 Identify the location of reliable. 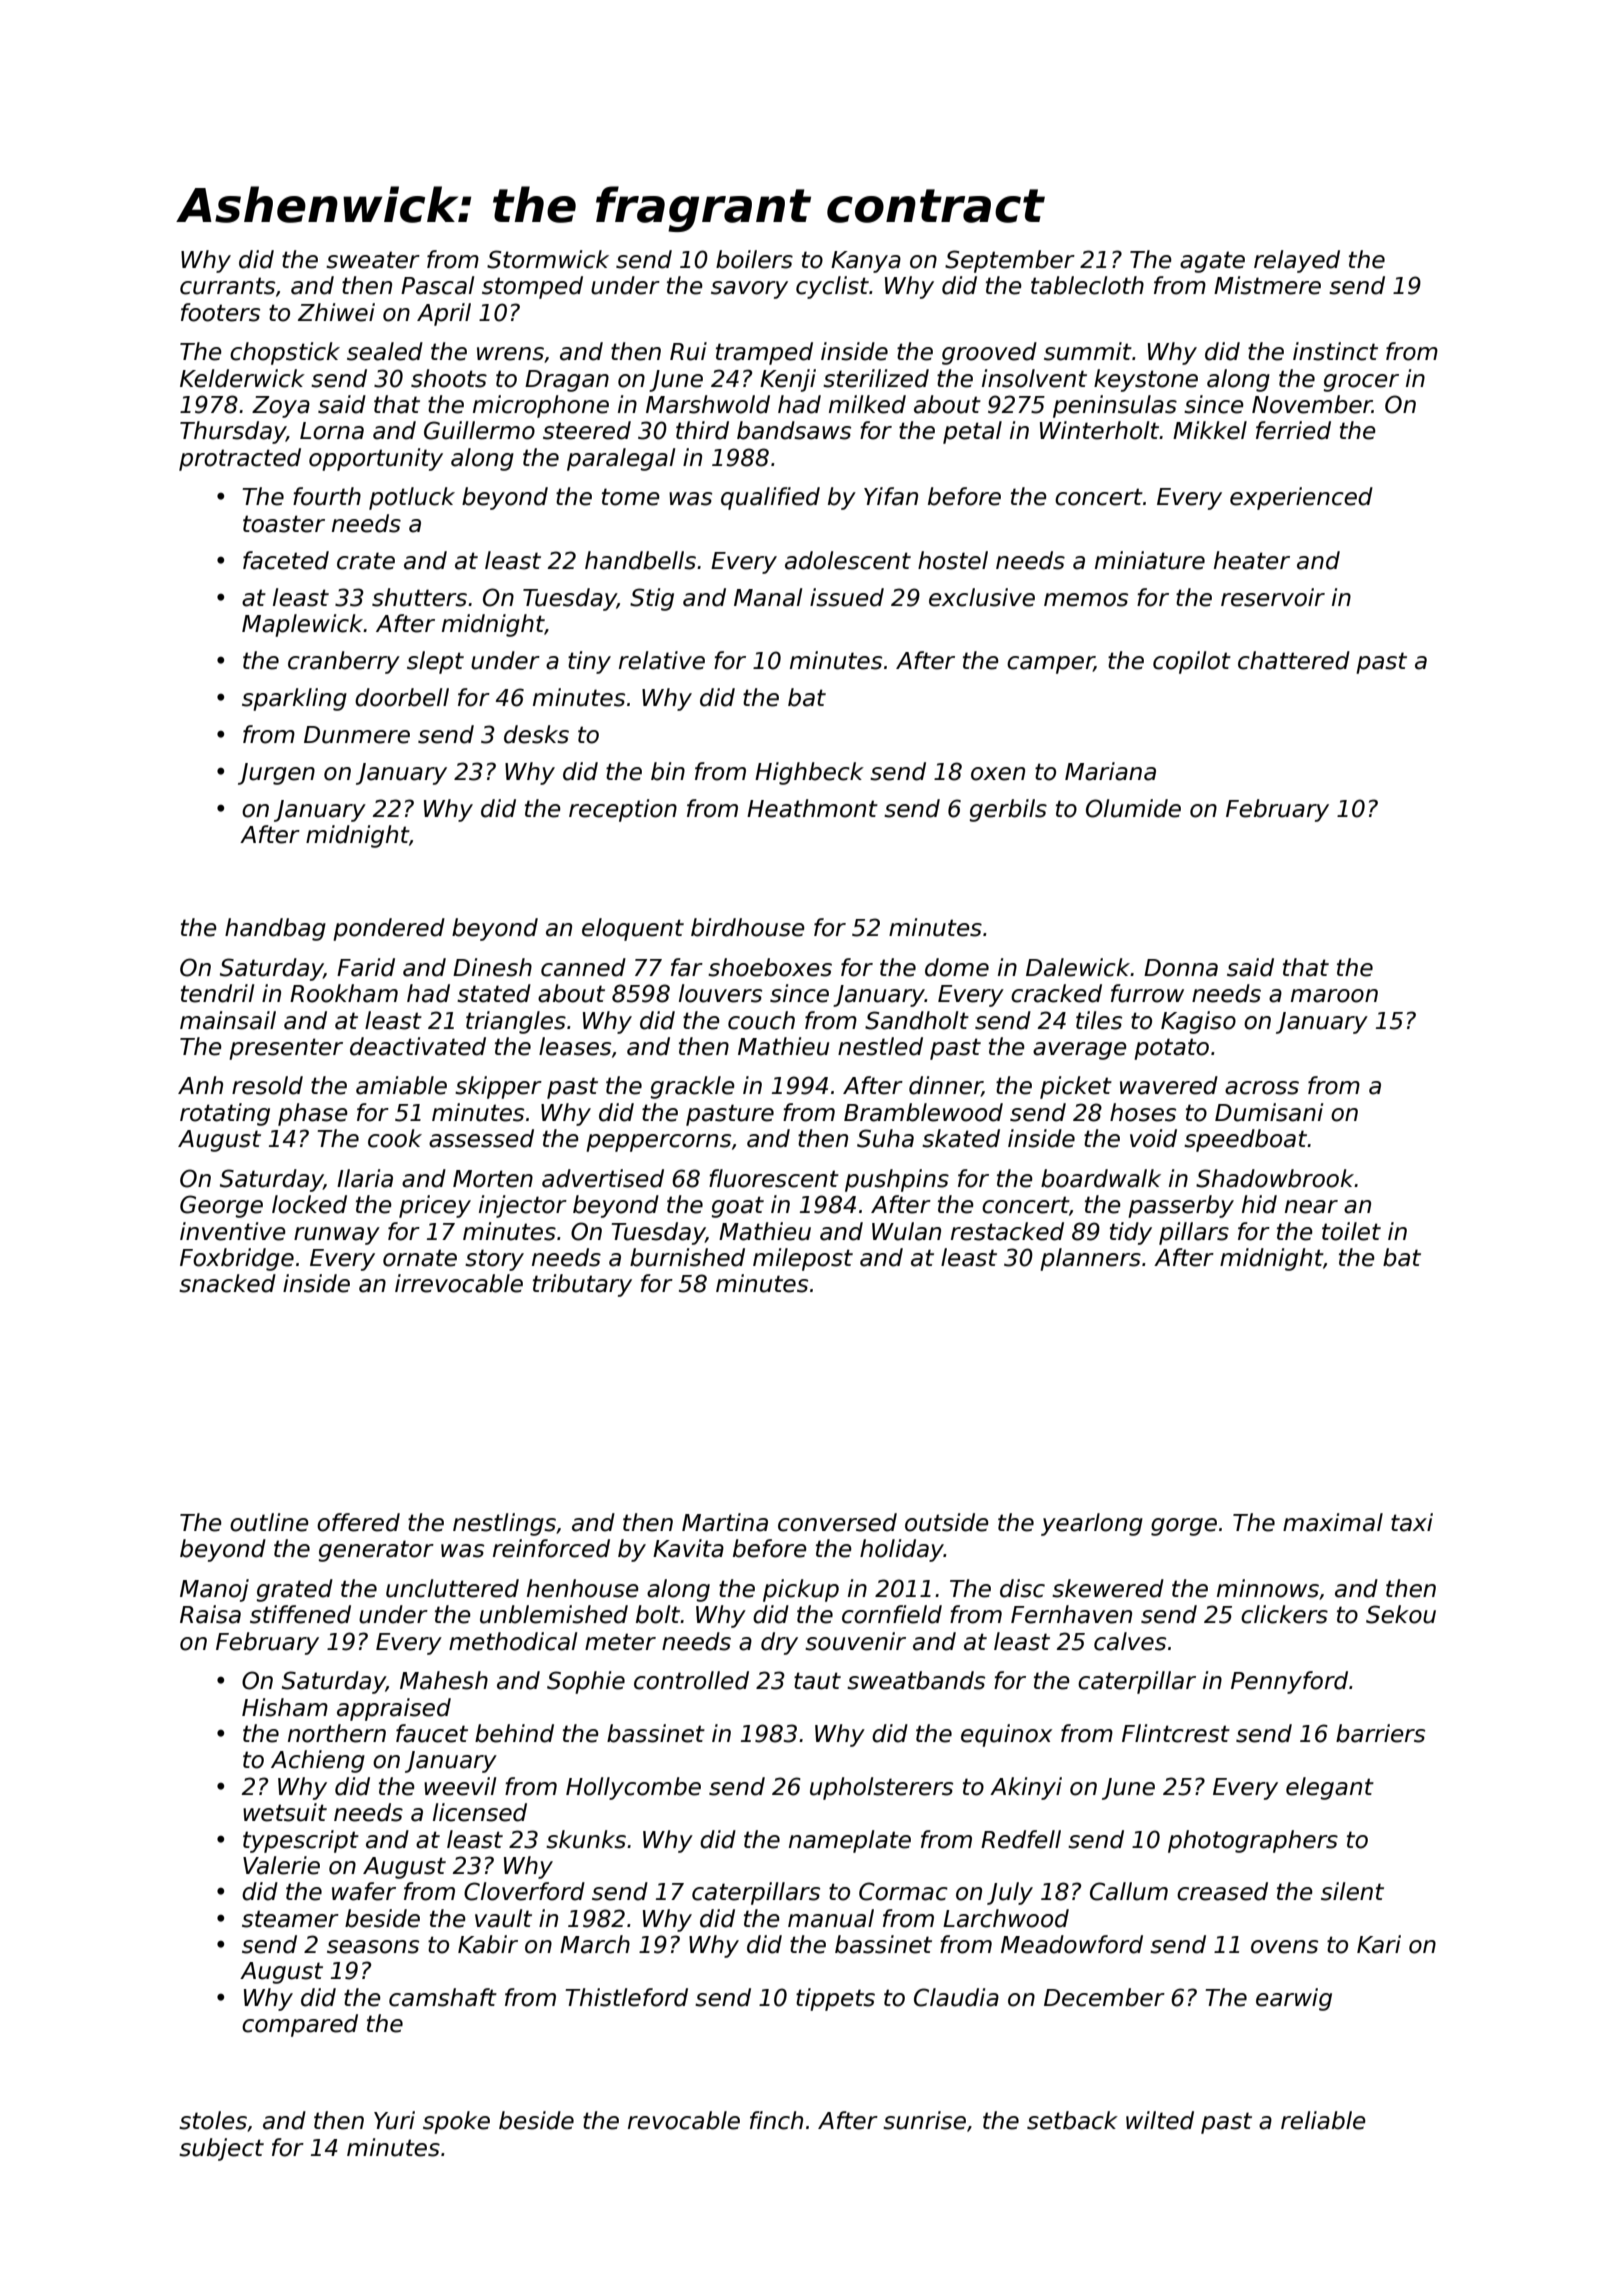
(1323, 2120).
